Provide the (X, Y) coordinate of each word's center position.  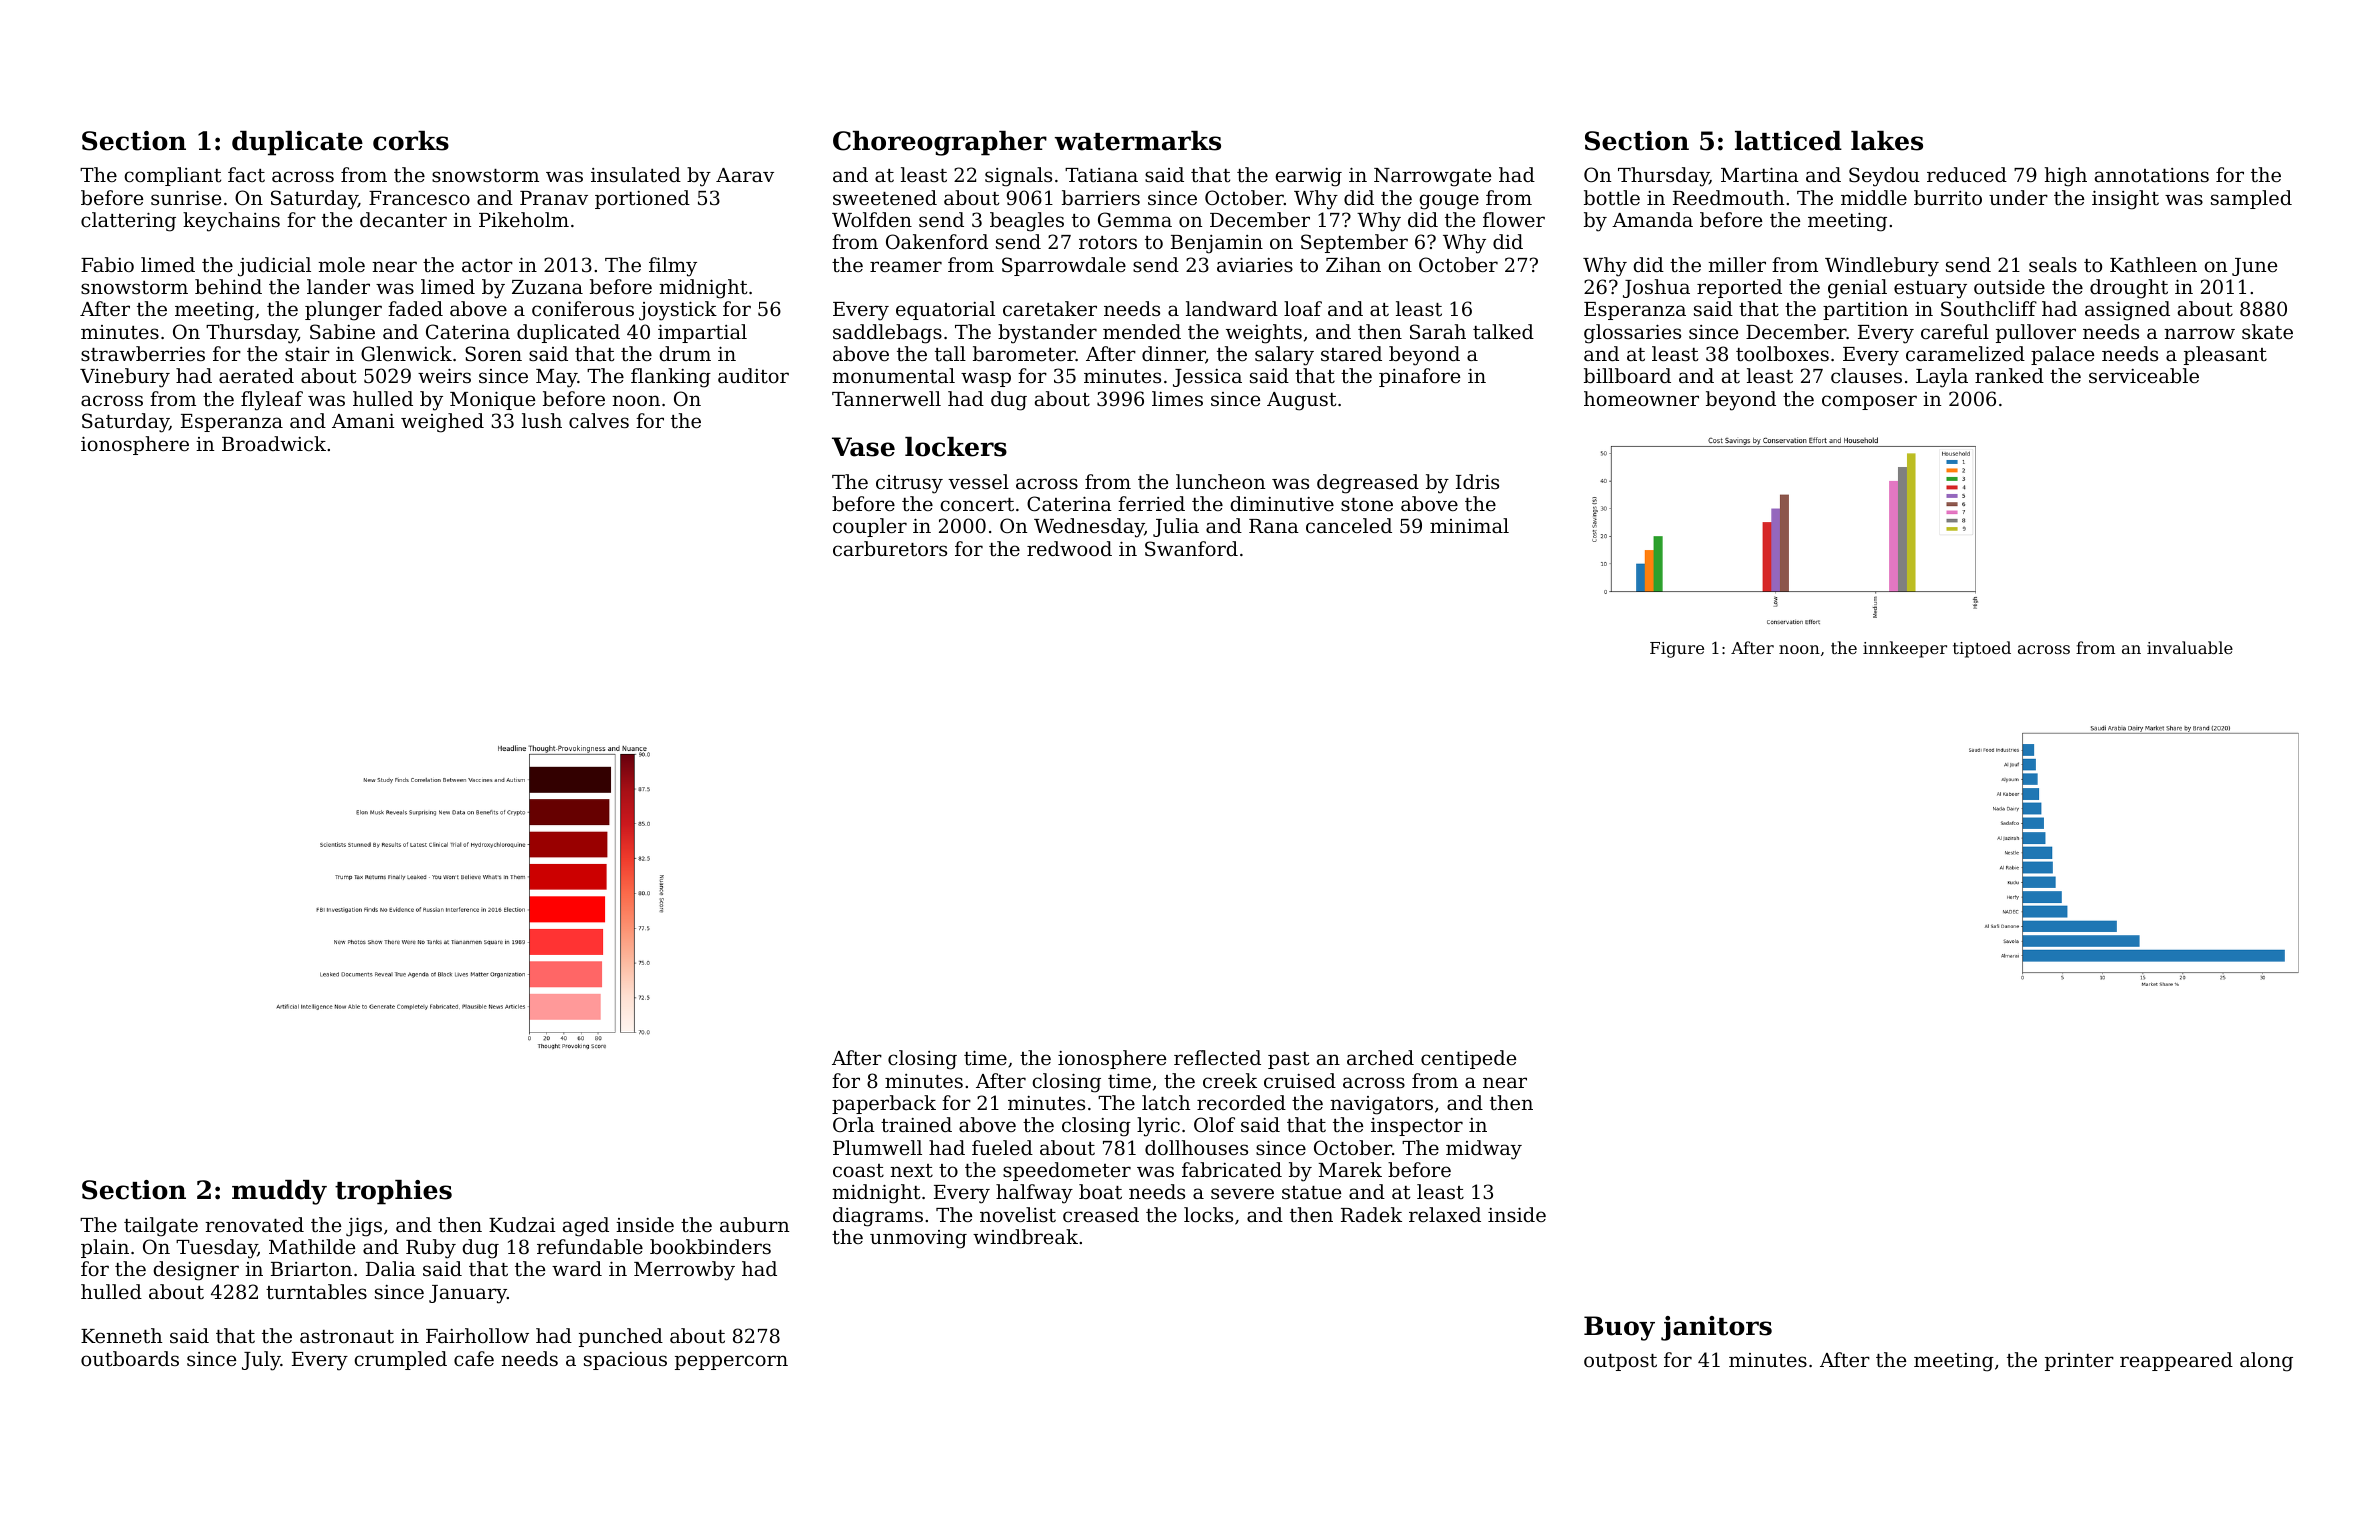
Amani (363, 420)
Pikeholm (524, 219)
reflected (1217, 1057)
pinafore (1419, 377)
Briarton (311, 1269)
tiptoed (1982, 649)
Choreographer (940, 143)
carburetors (890, 548)
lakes (1887, 141)
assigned (2127, 311)
